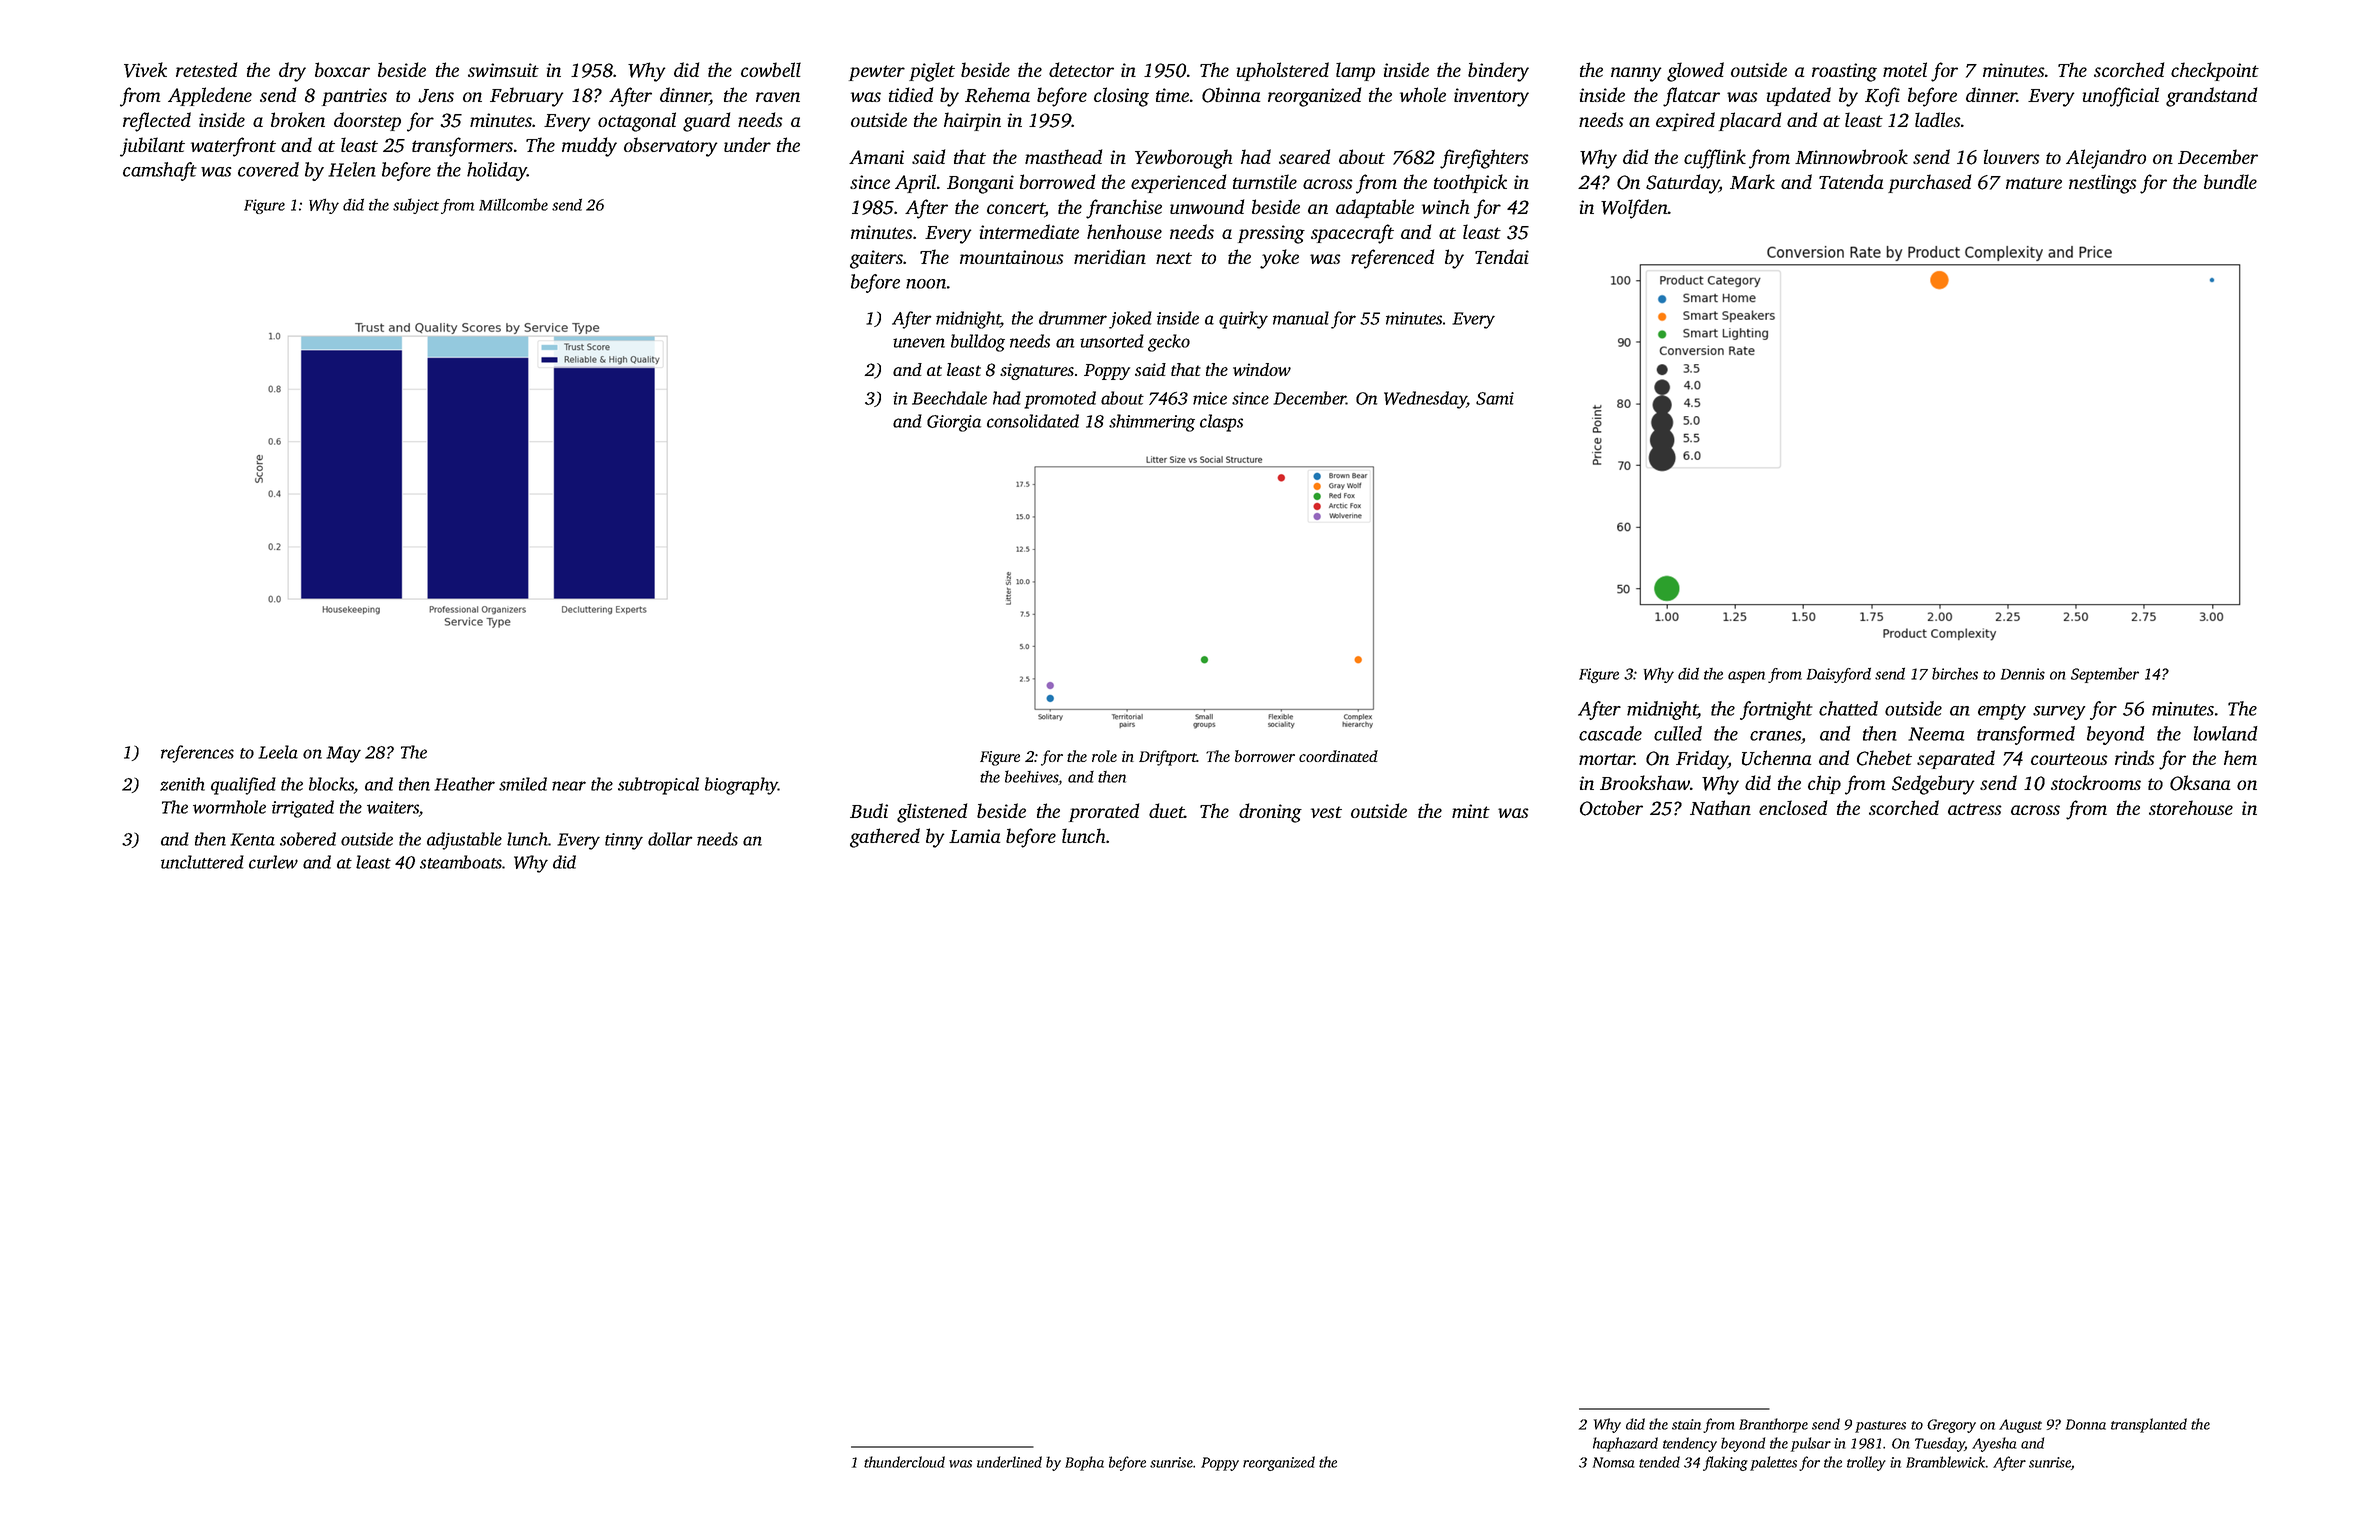  I want to click on closing, so click(1121, 97).
